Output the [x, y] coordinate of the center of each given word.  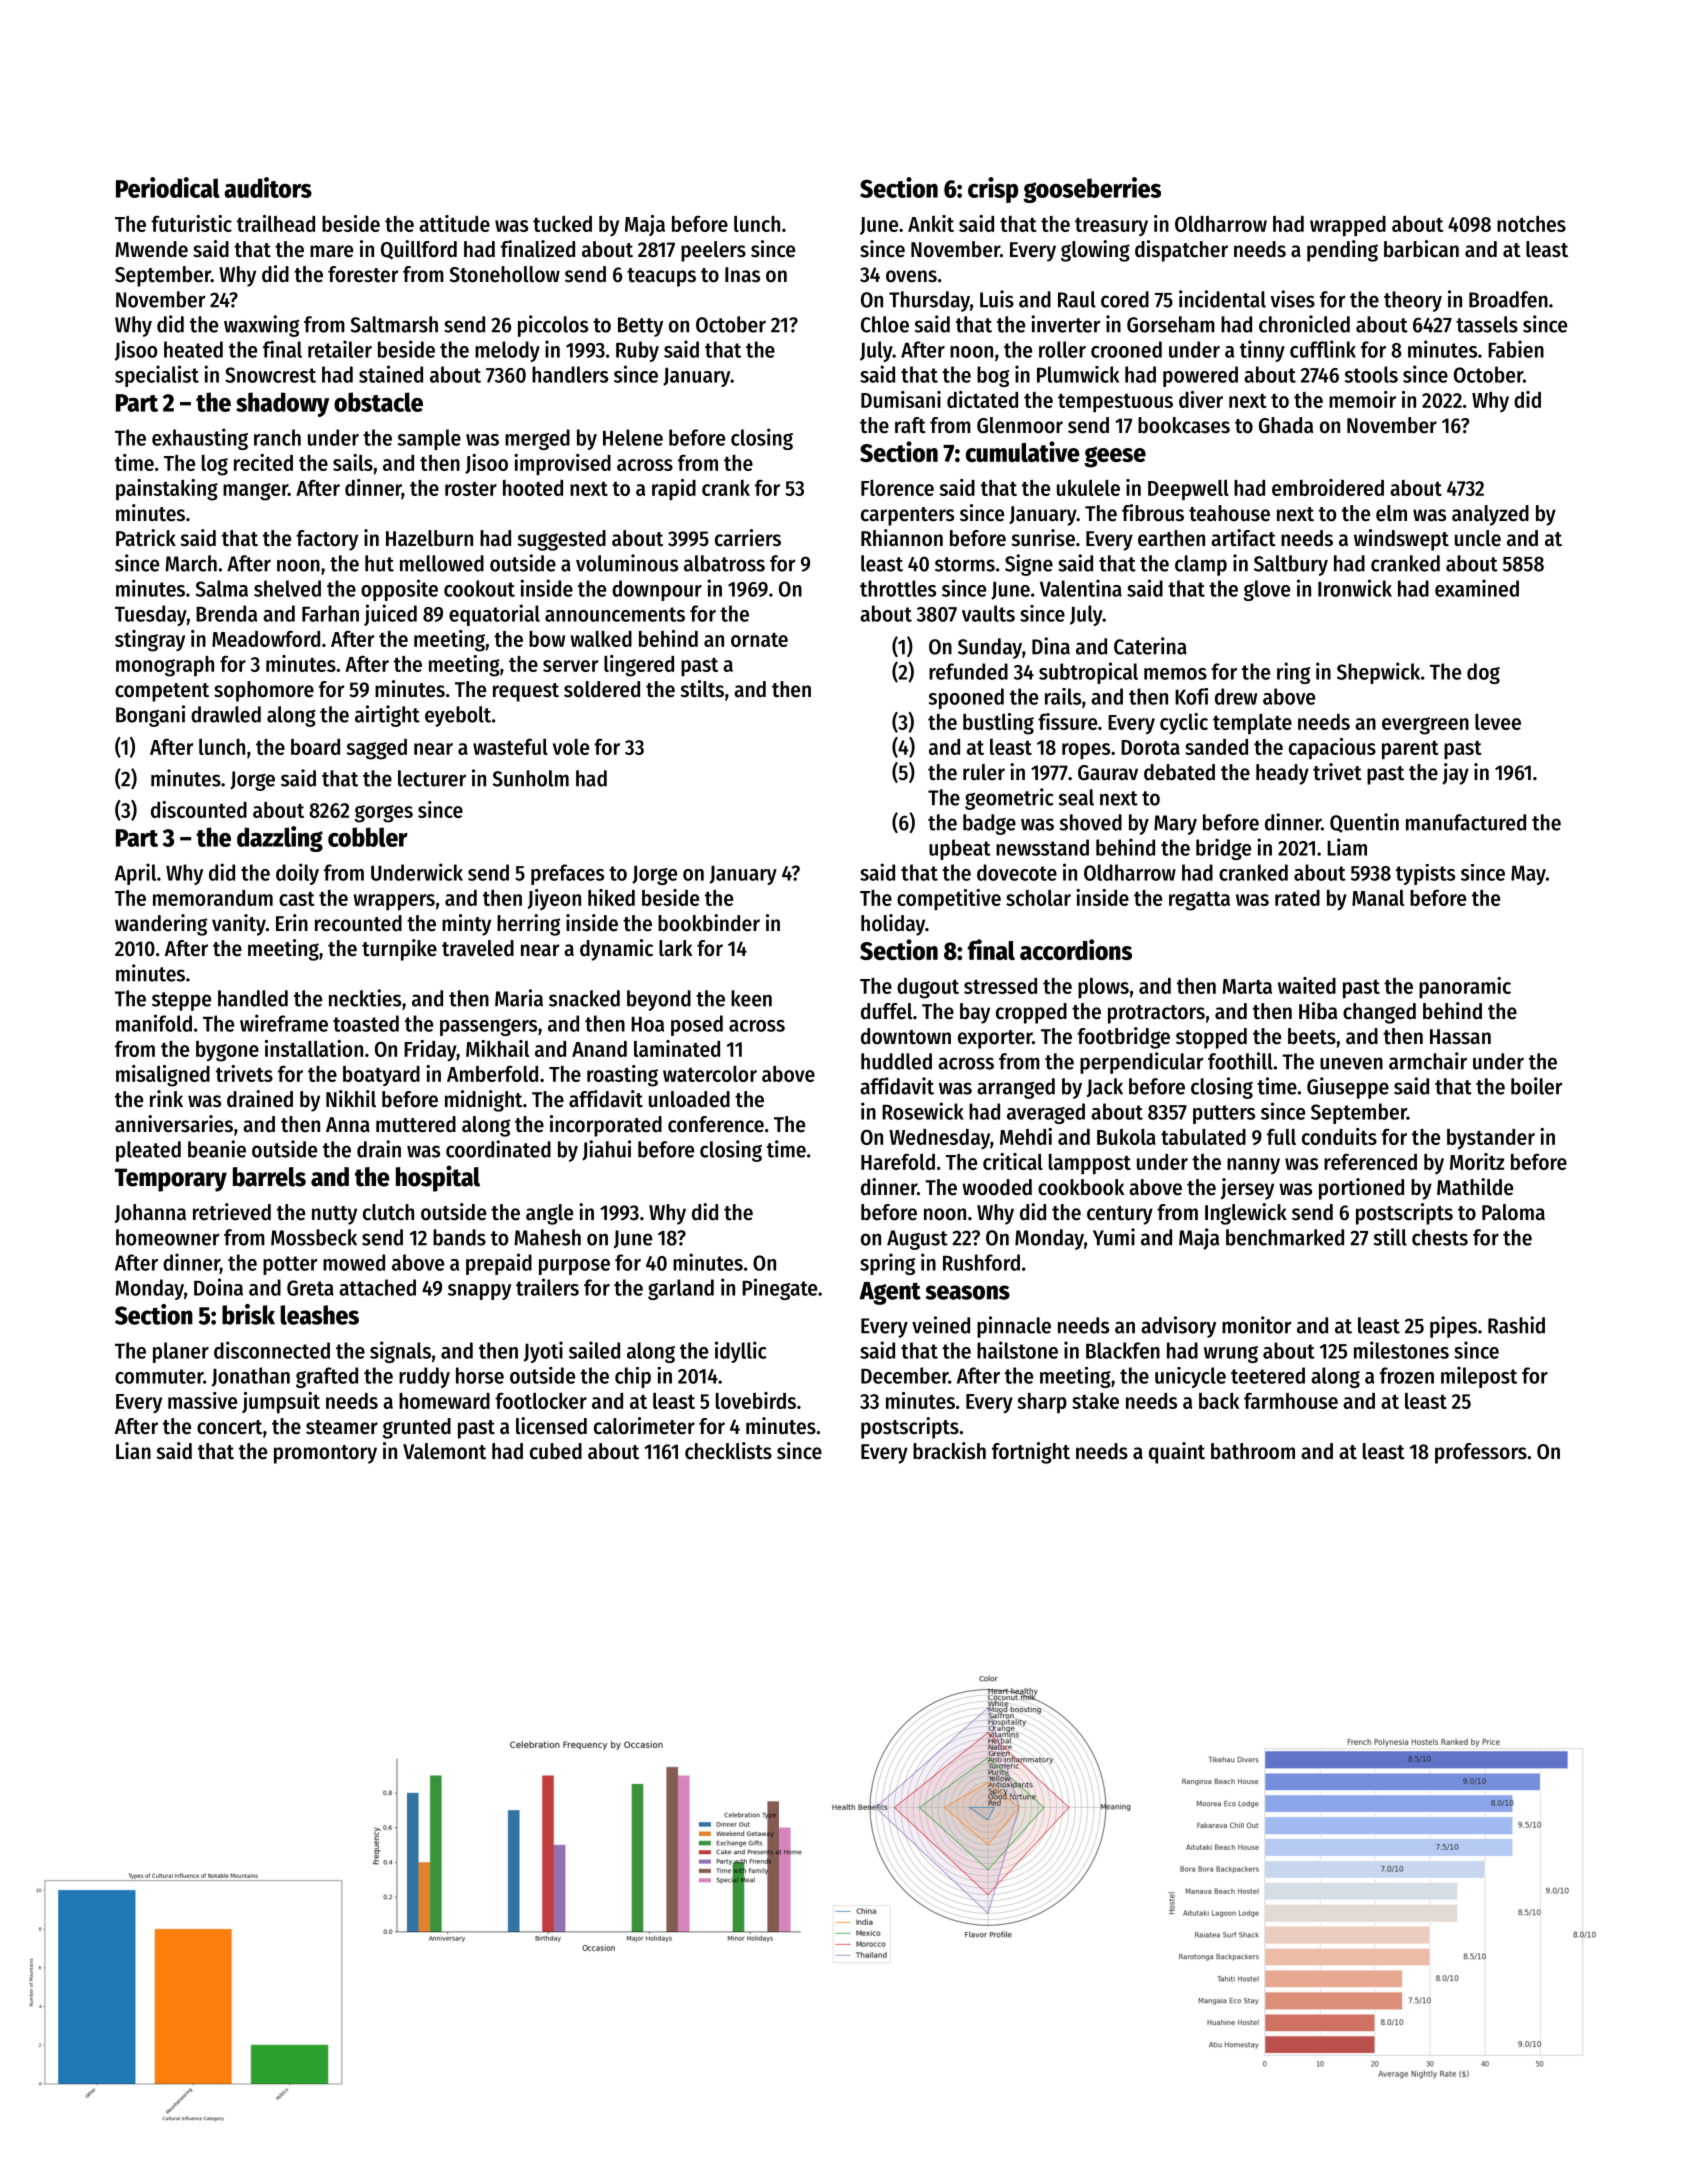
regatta [1199, 901]
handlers [570, 374]
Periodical [168, 187]
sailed [594, 1350]
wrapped [1348, 226]
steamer [342, 1427]
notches [1531, 224]
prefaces [567, 874]
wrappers [394, 902]
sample [429, 439]
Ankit [931, 223]
